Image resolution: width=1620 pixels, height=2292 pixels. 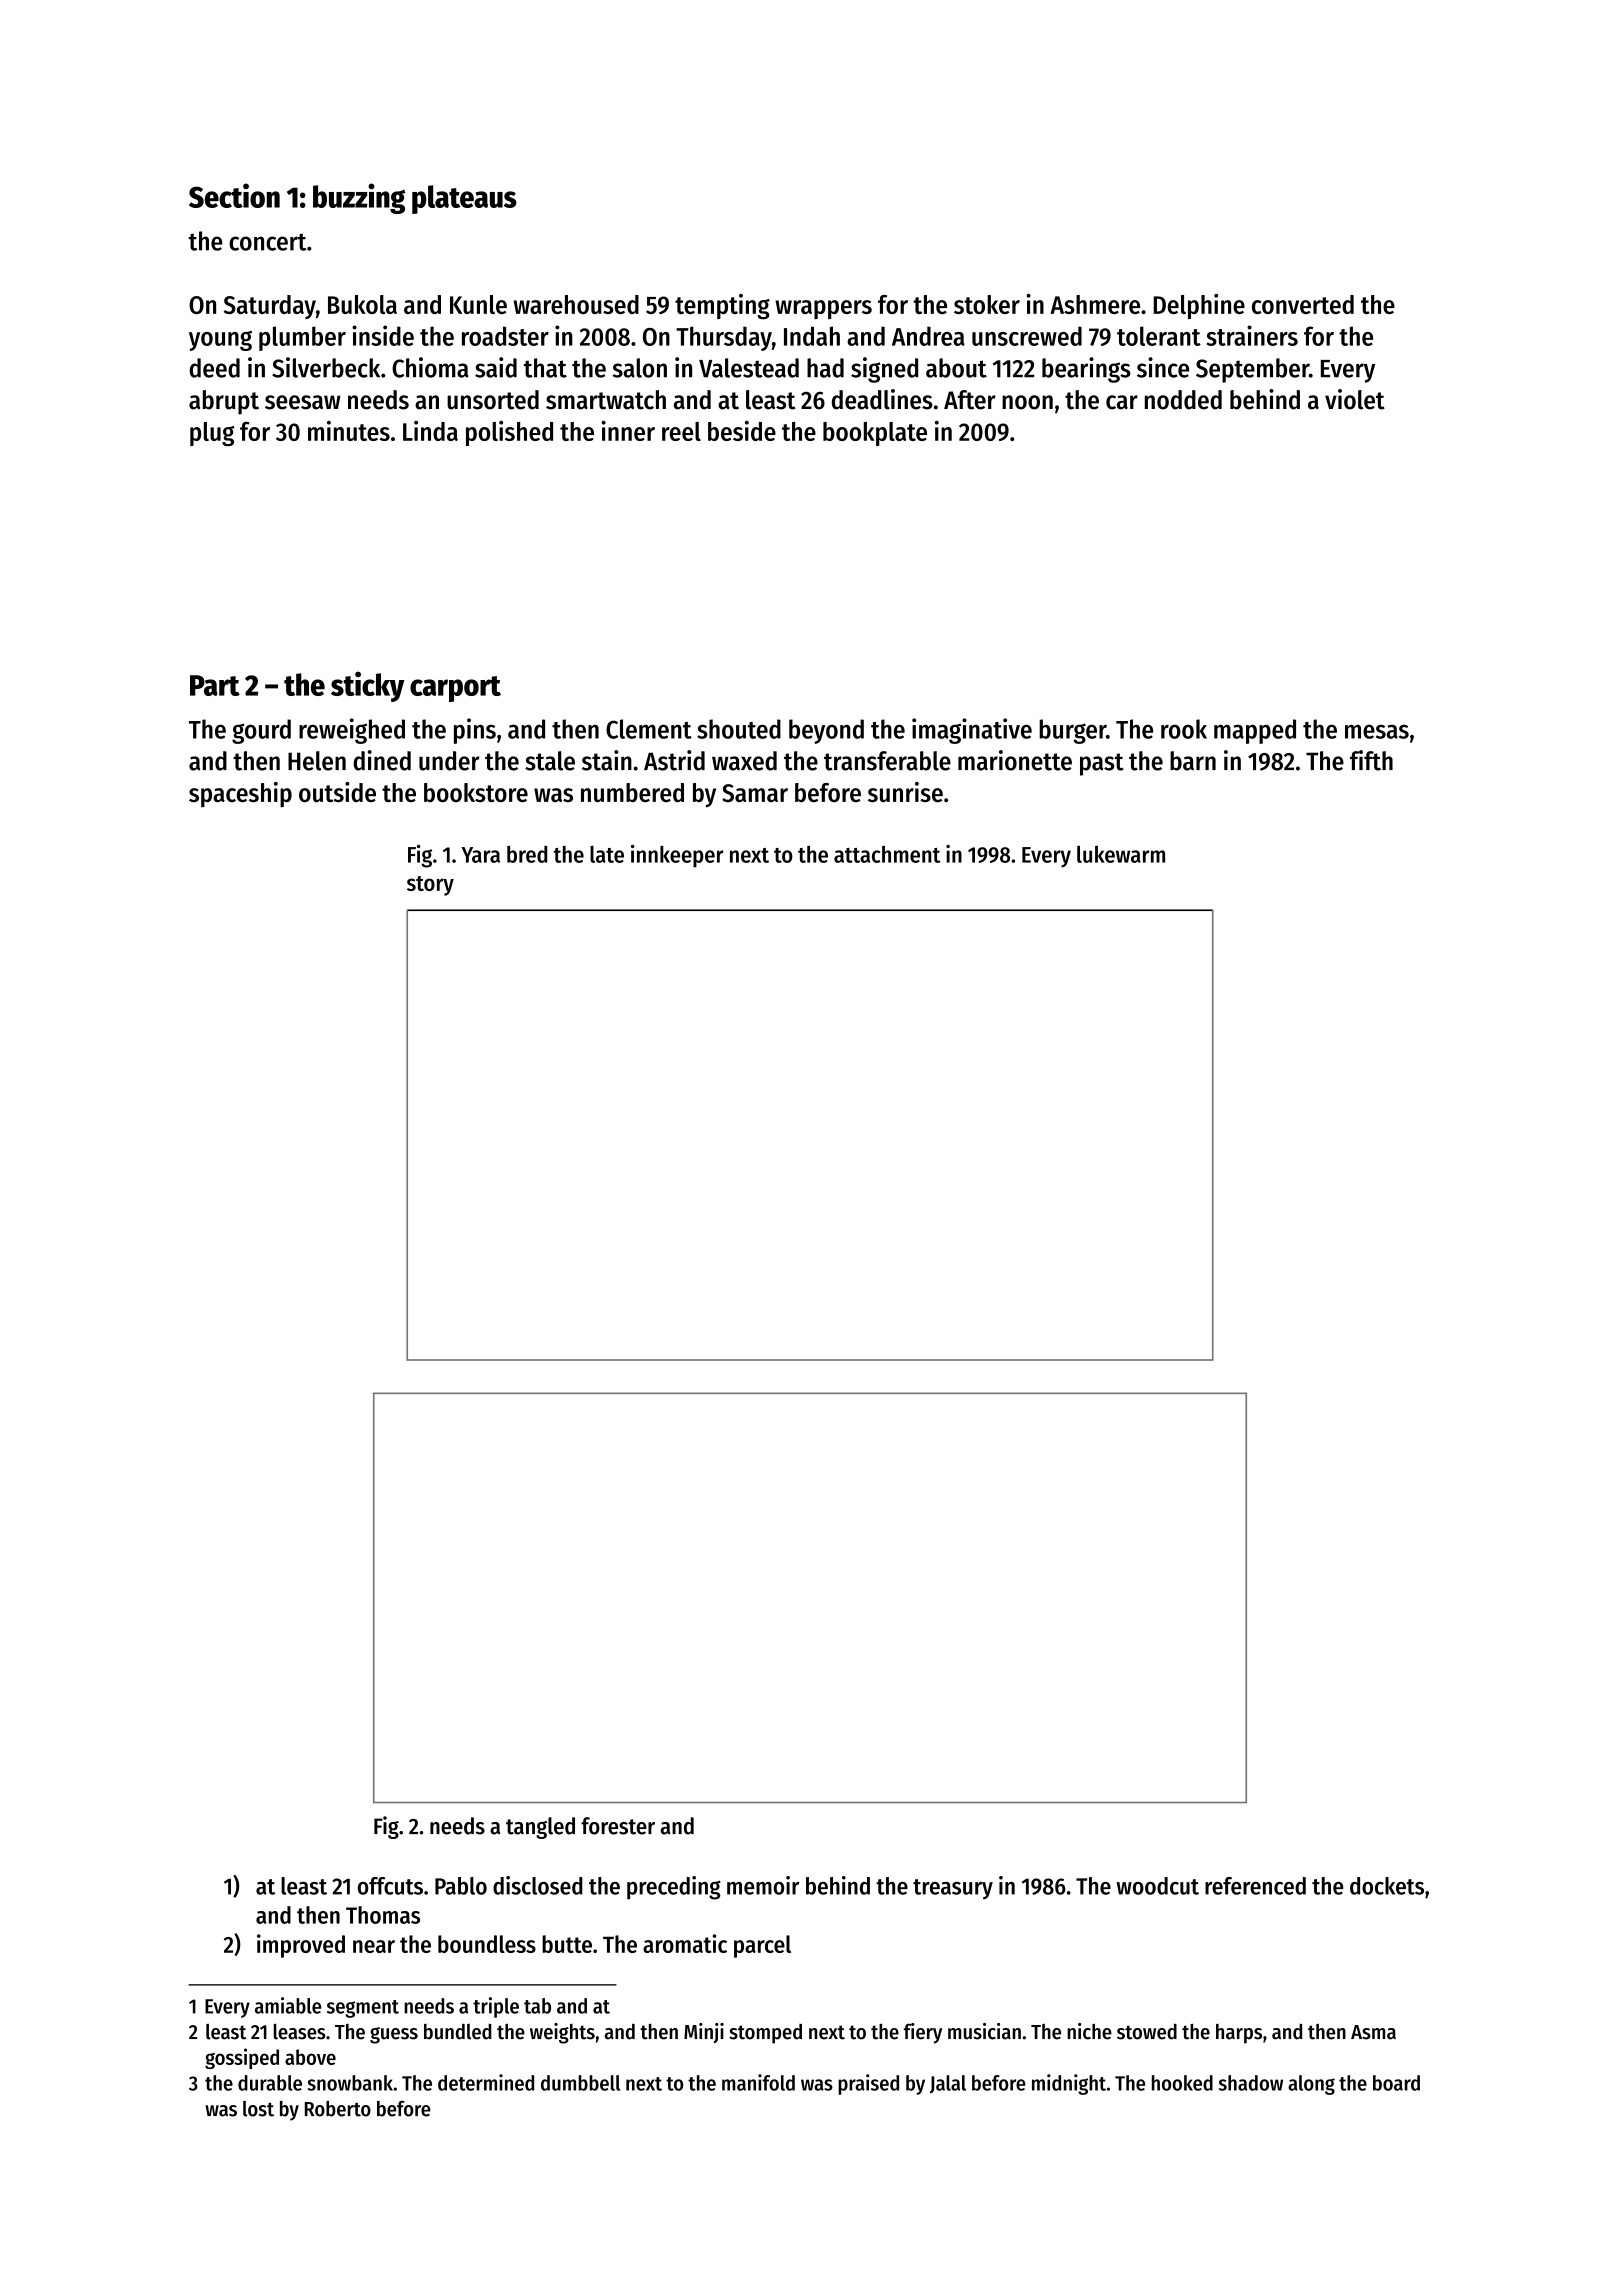 What do you see at coordinates (722, 307) in the screenshot?
I see `tempting` at bounding box center [722, 307].
